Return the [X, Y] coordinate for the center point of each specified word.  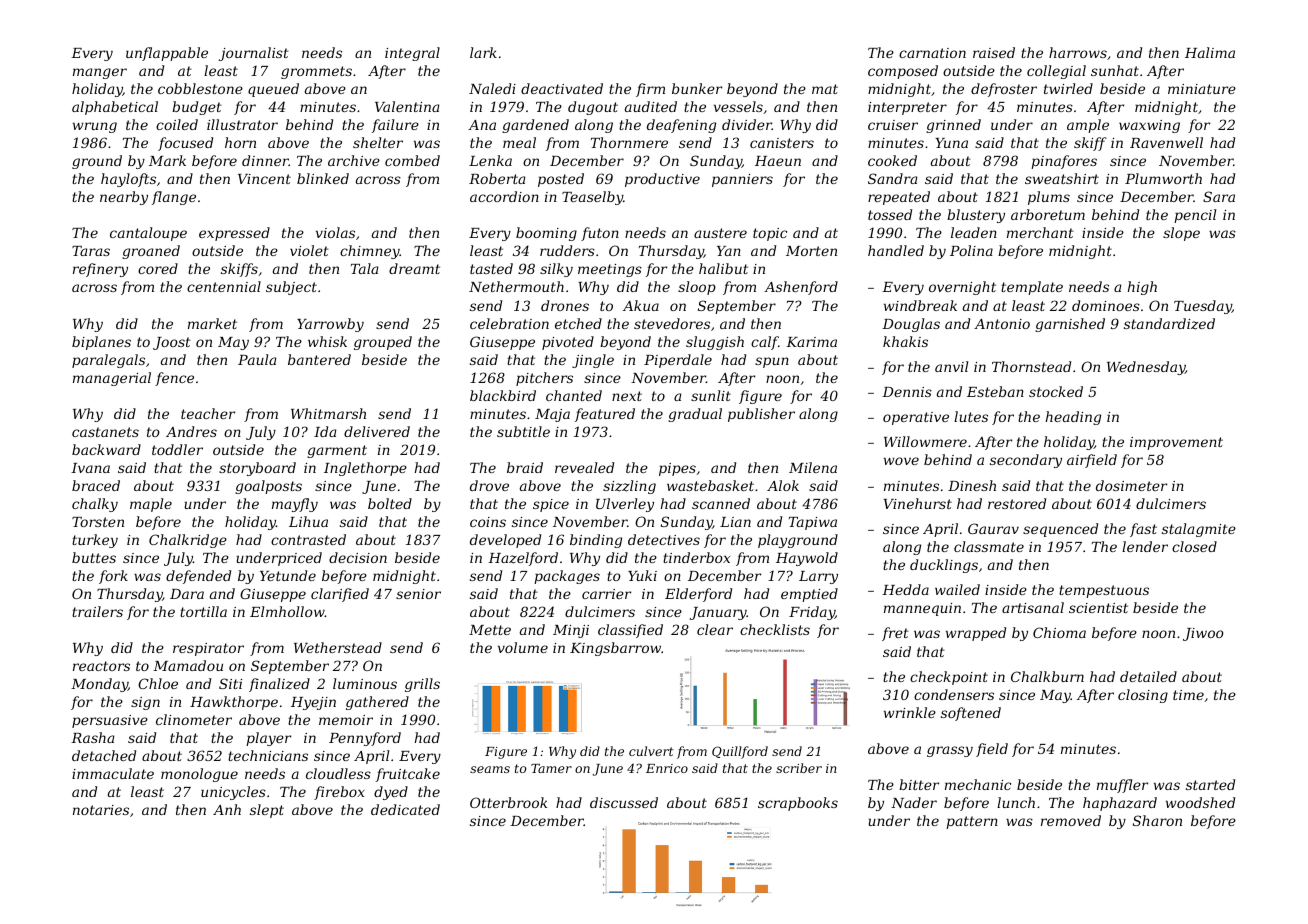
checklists [775, 629]
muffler [1122, 786]
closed [1194, 546]
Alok [783, 485]
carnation [932, 53]
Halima [1210, 52]
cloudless [338, 773]
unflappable [167, 54]
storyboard [257, 469]
